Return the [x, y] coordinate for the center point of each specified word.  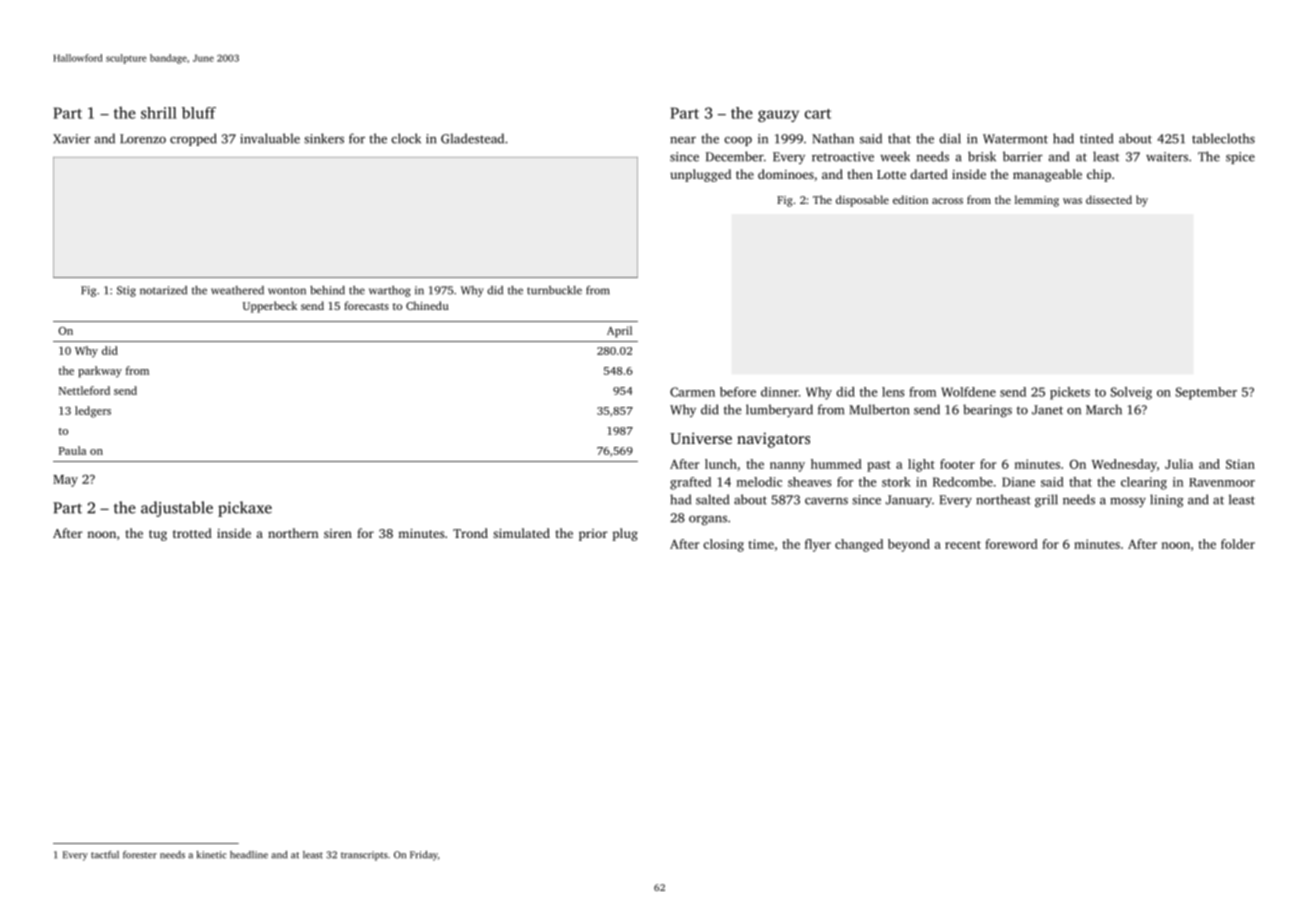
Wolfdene [968, 392]
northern [293, 533]
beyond [909, 545]
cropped [193, 139]
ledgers [93, 412]
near [683, 140]
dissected [1109, 199]
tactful [105, 855]
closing [723, 545]
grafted [690, 483]
